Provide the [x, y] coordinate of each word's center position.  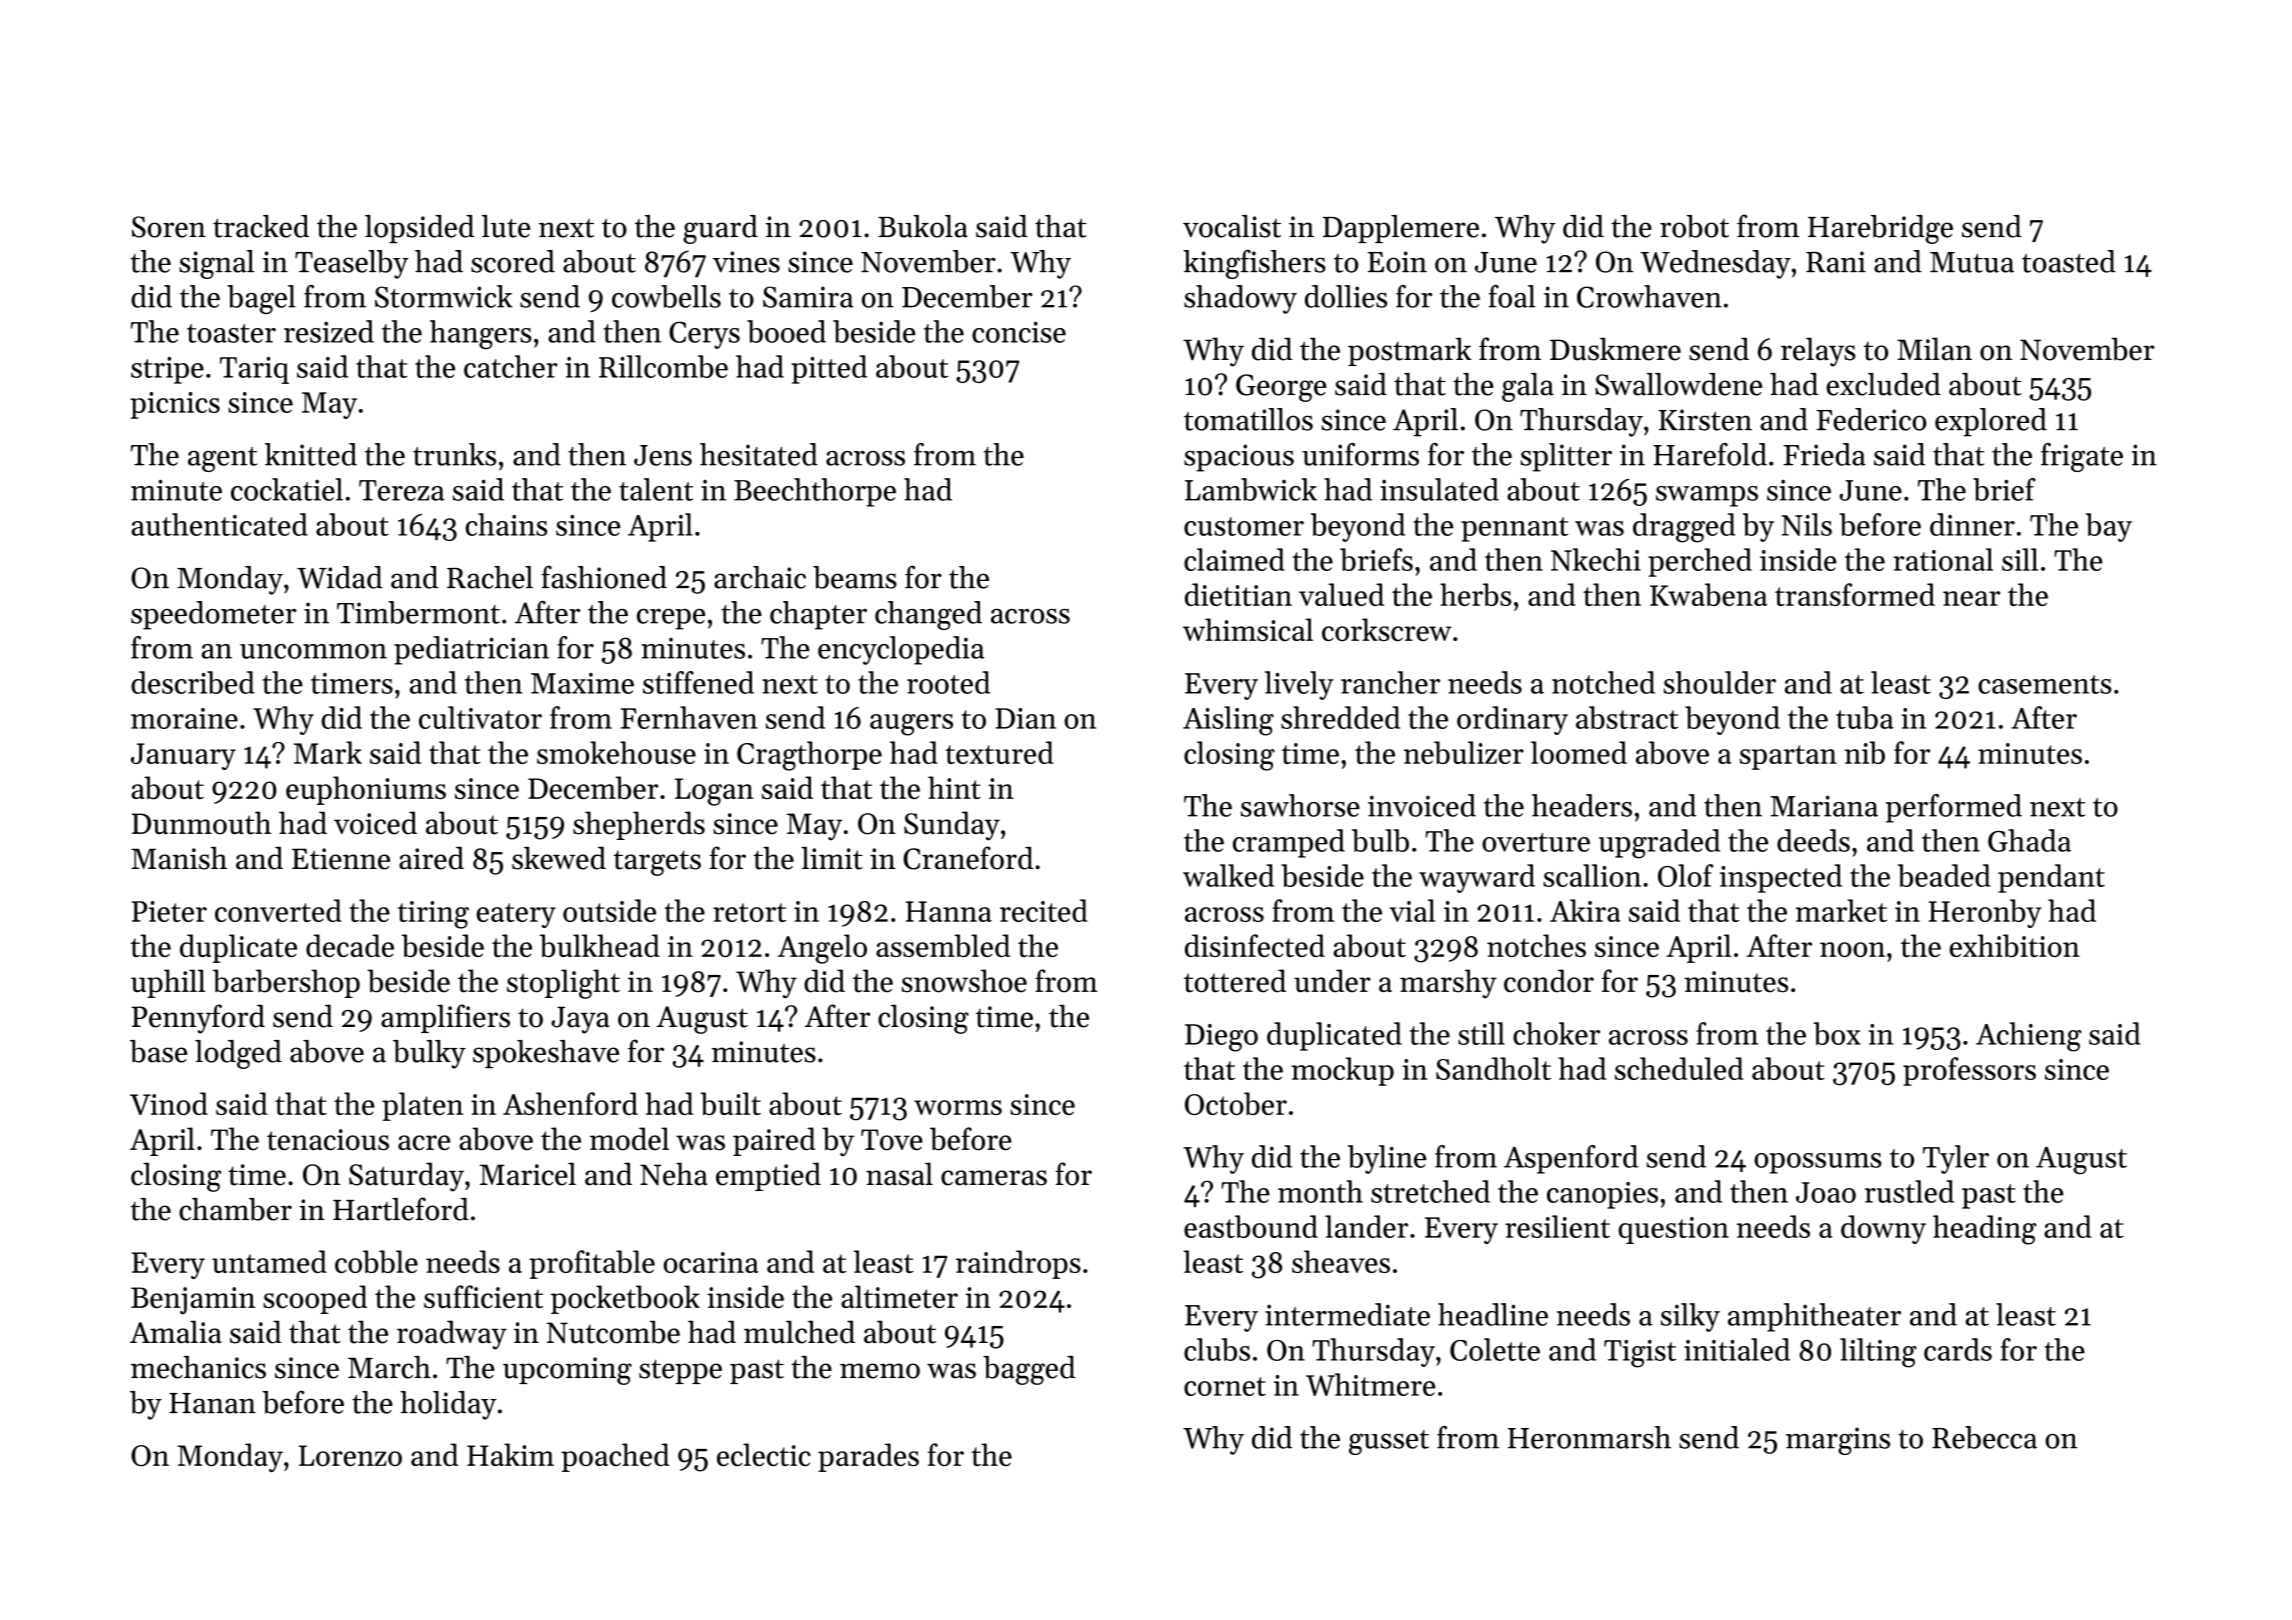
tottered [1235, 981]
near [1971, 598]
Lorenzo [350, 1455]
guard [720, 229]
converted [278, 910]
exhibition [2015, 945]
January [183, 756]
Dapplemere [1401, 229]
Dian [1025, 718]
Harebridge [1880, 229]
